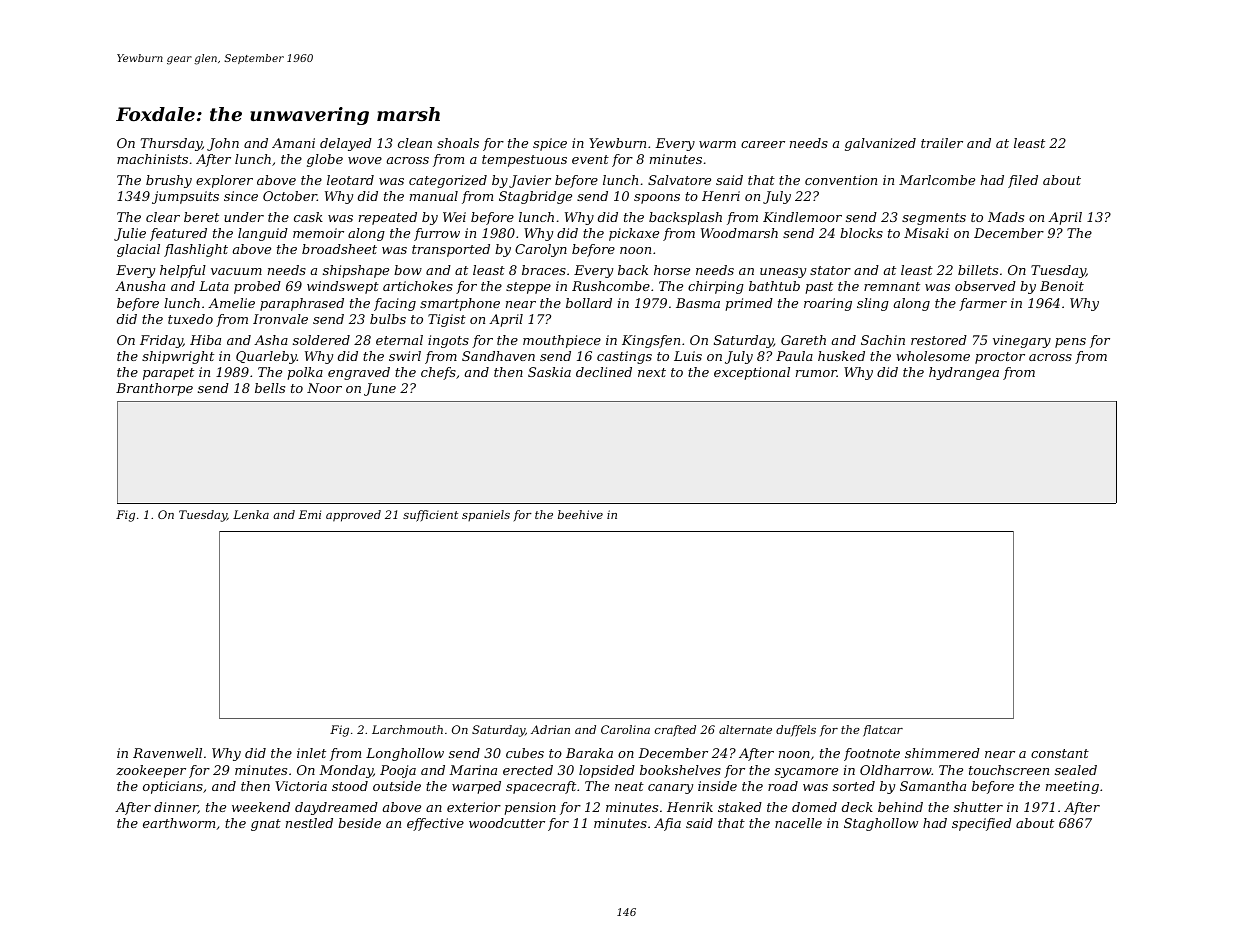  I want to click on Lenka, so click(251, 514).
